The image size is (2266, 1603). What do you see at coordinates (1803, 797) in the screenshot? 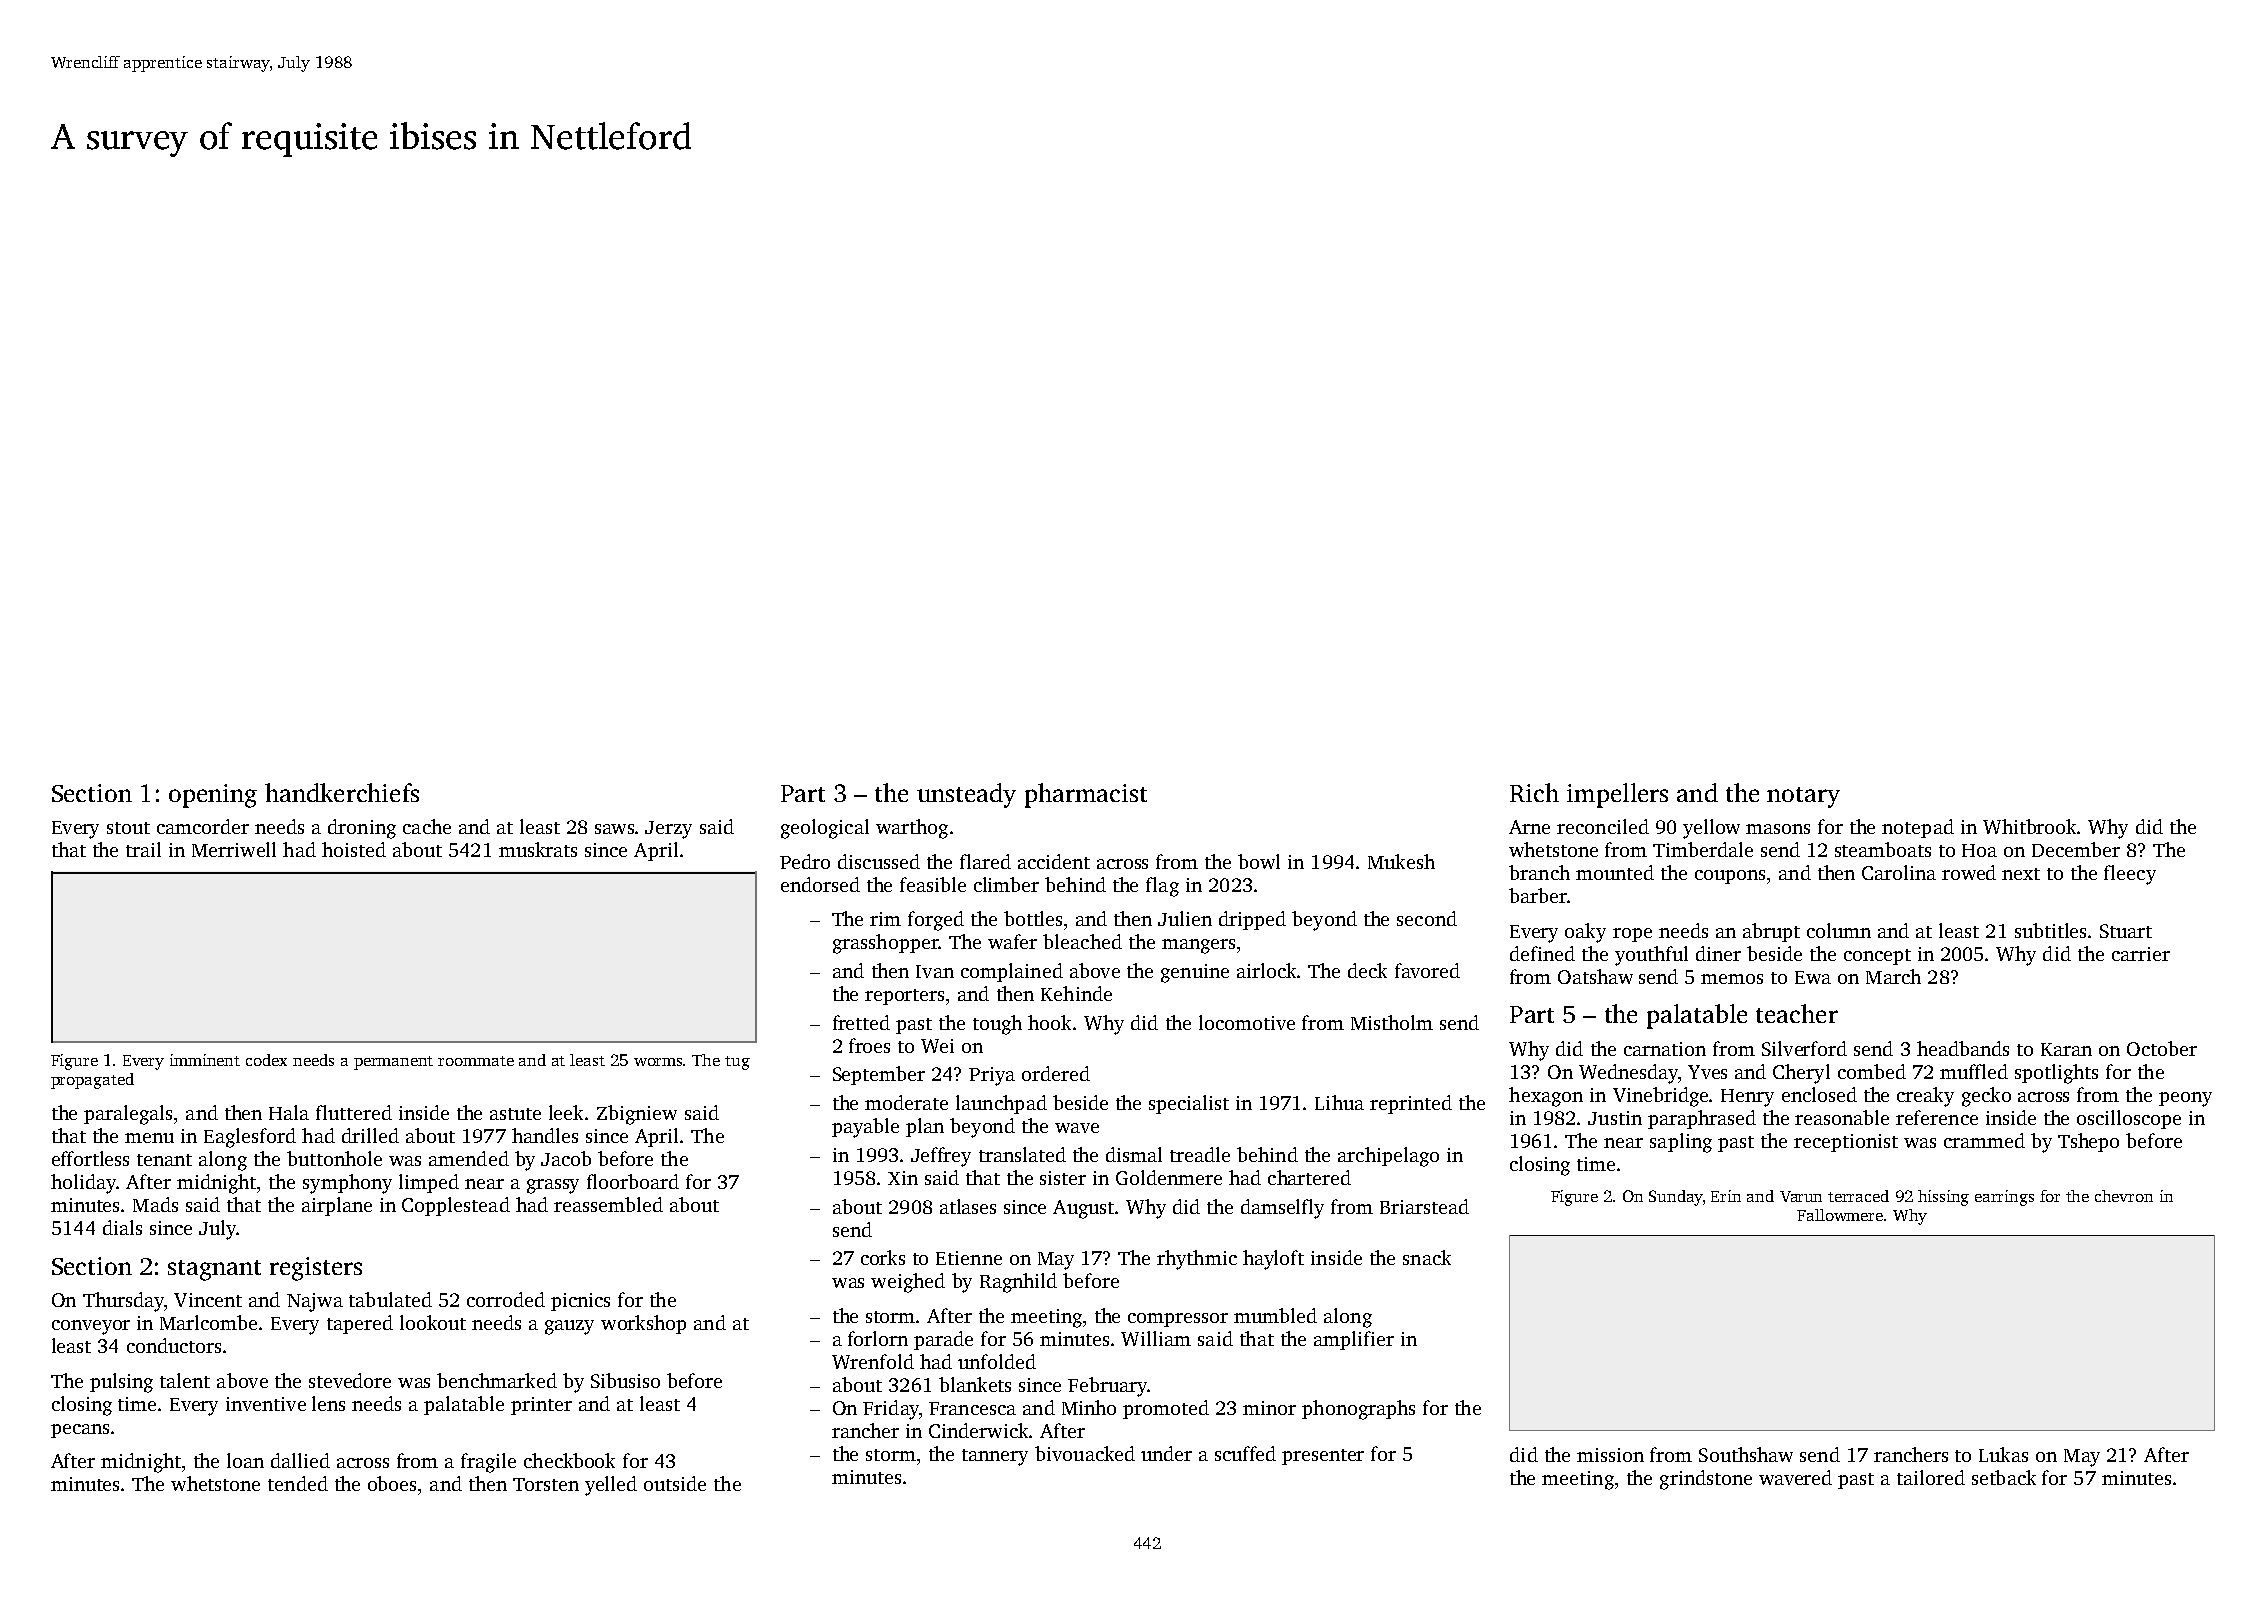
I see `notary` at bounding box center [1803, 797].
